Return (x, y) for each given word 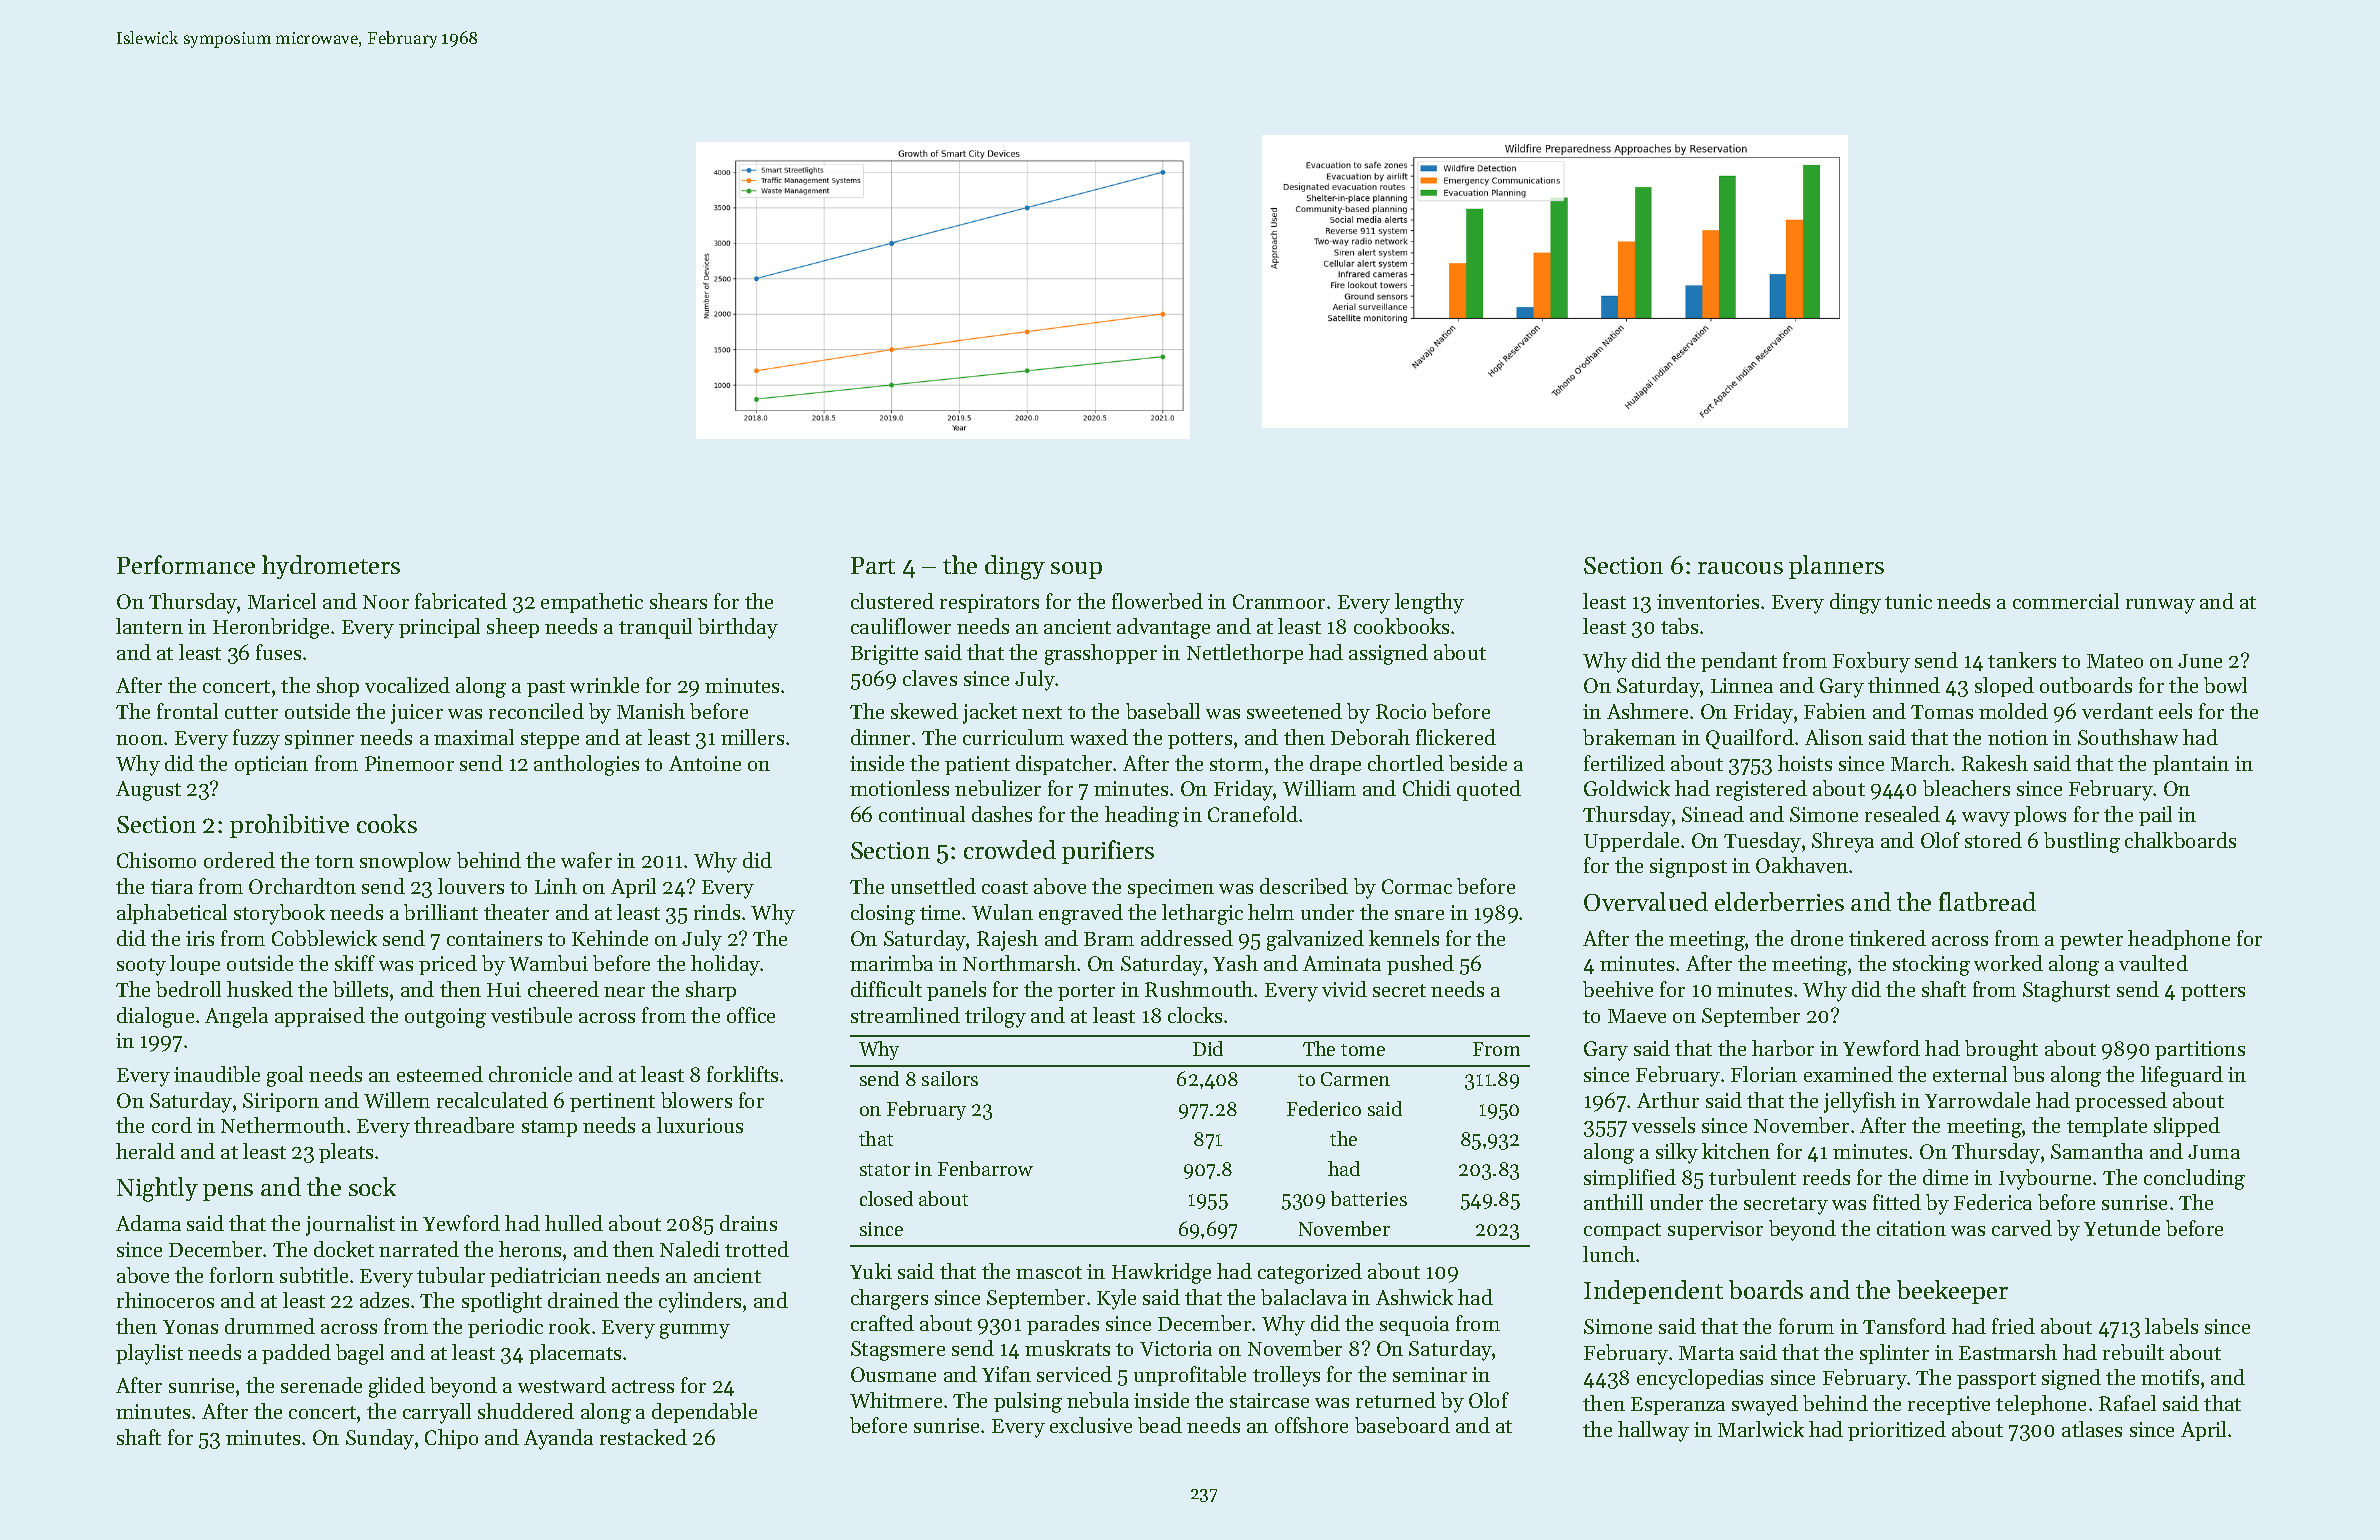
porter (1086, 992)
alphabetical (172, 914)
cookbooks (1401, 626)
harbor (1783, 1048)
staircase (1269, 1400)
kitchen (1736, 1151)
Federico (1324, 1108)
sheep (513, 628)
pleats (346, 1153)
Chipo (451, 1439)
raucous (1740, 568)
